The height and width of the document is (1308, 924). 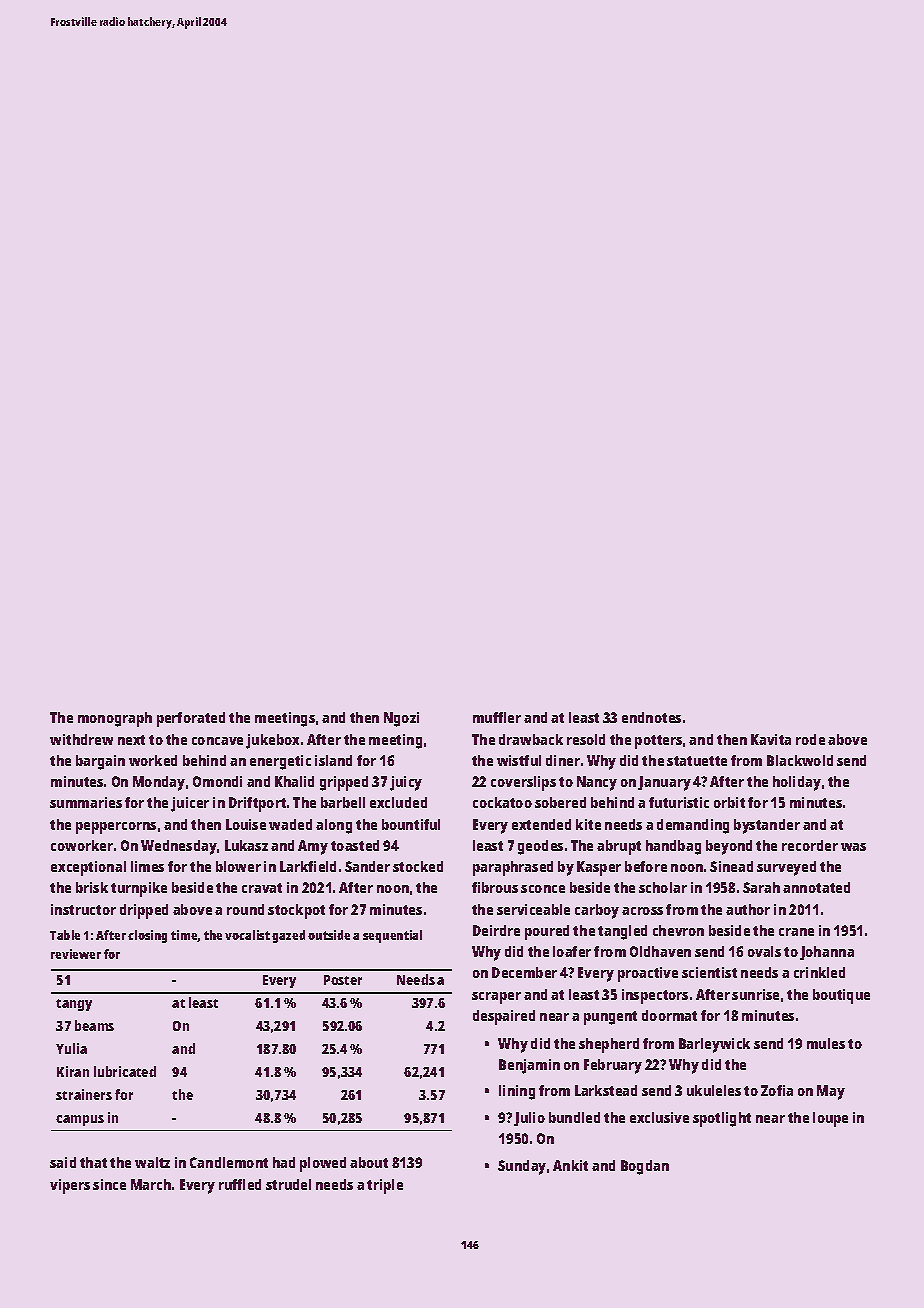 What do you see at coordinates (853, 847) in the document?
I see `was` at bounding box center [853, 847].
